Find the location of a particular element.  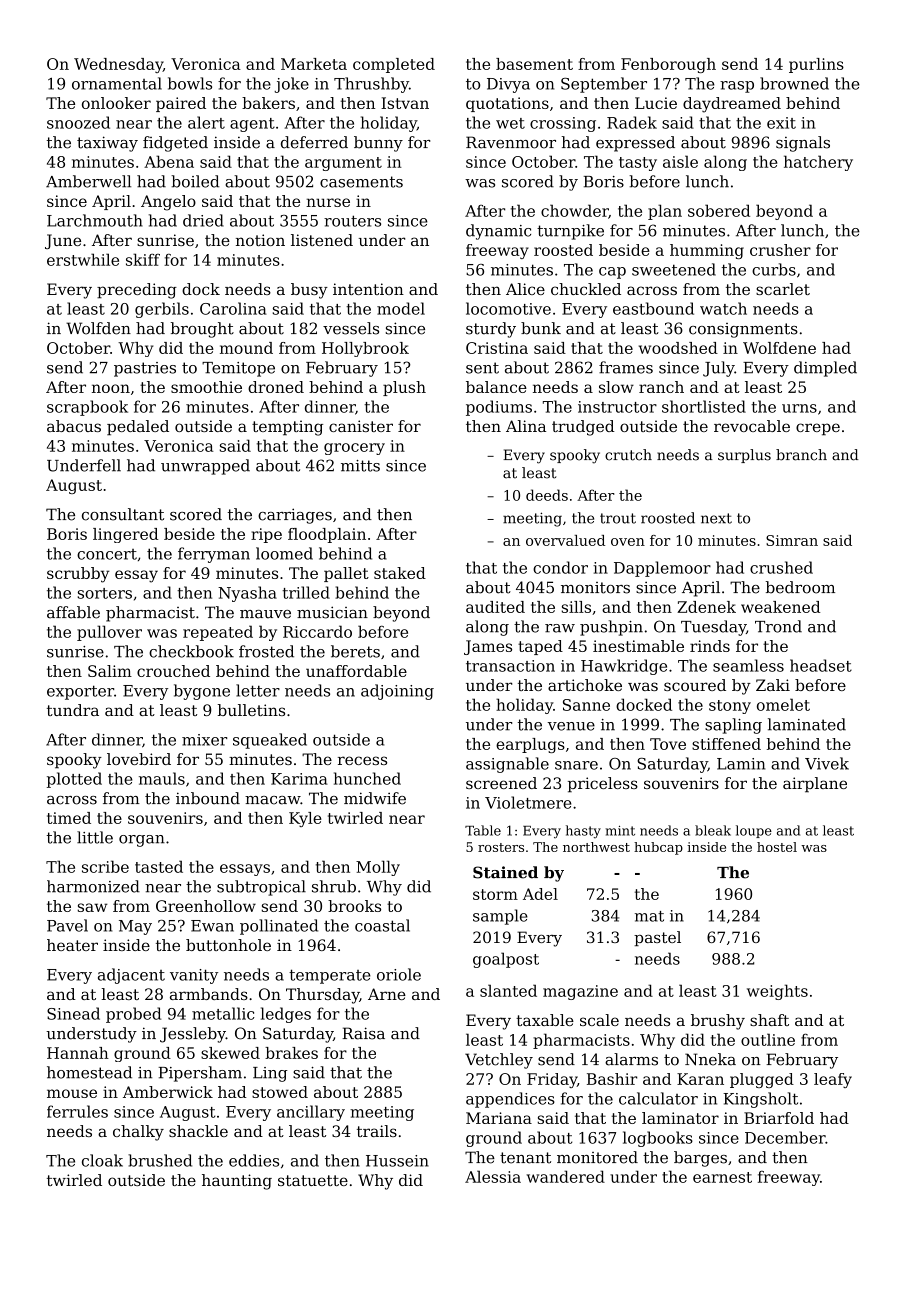

bulletins is located at coordinates (251, 710).
